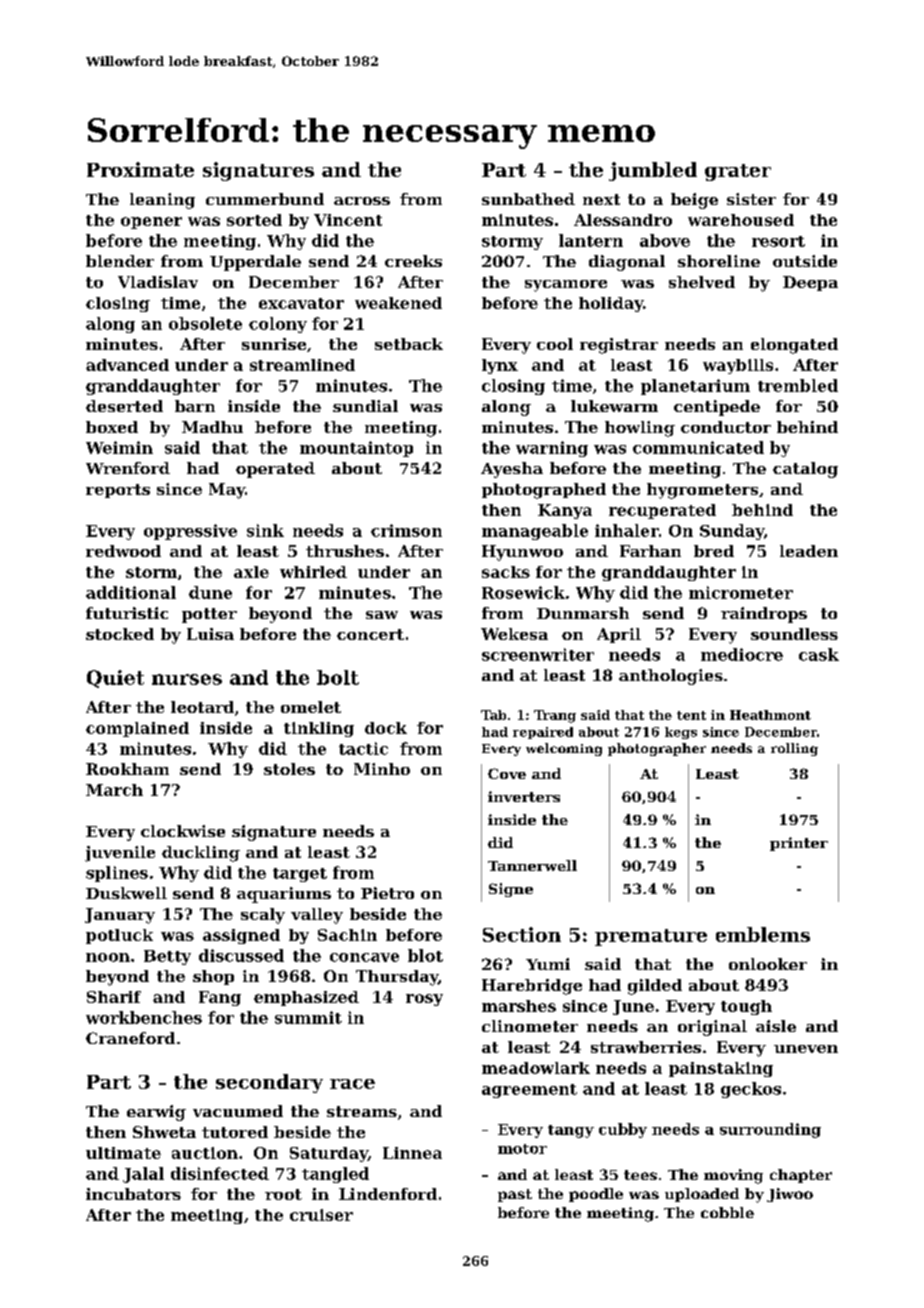 The width and height of the document is (924, 1308). I want to click on dune, so click(210, 592).
